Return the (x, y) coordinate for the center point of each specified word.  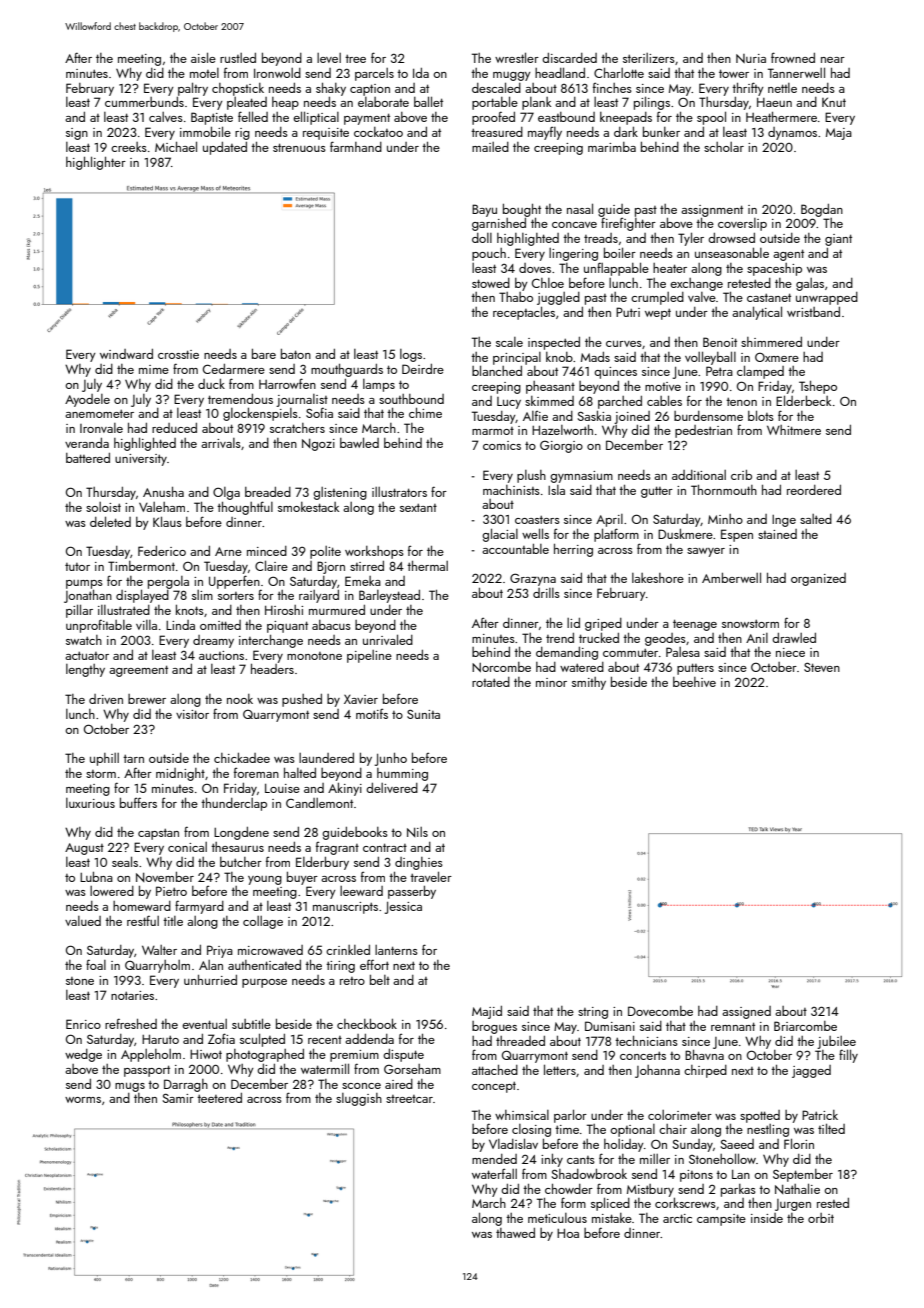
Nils (417, 832)
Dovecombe (660, 1011)
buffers (138, 802)
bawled (359, 442)
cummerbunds (144, 102)
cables (664, 400)
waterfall (494, 1173)
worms (83, 1100)
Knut (834, 102)
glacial (500, 535)
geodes (665, 639)
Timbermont (141, 566)
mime (154, 369)
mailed (490, 147)
